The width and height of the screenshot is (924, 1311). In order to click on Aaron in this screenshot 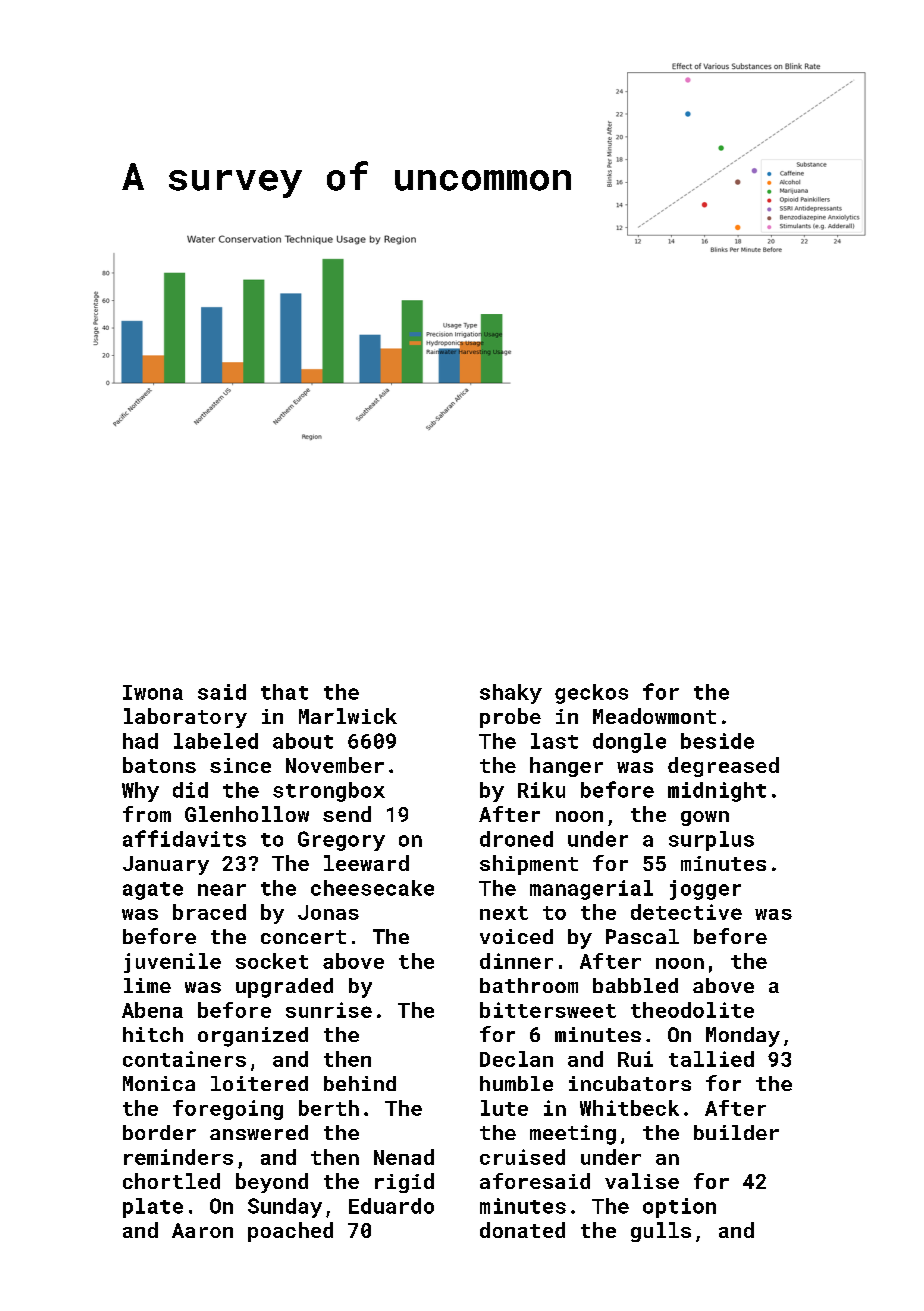, I will do `click(202, 1230)`.
